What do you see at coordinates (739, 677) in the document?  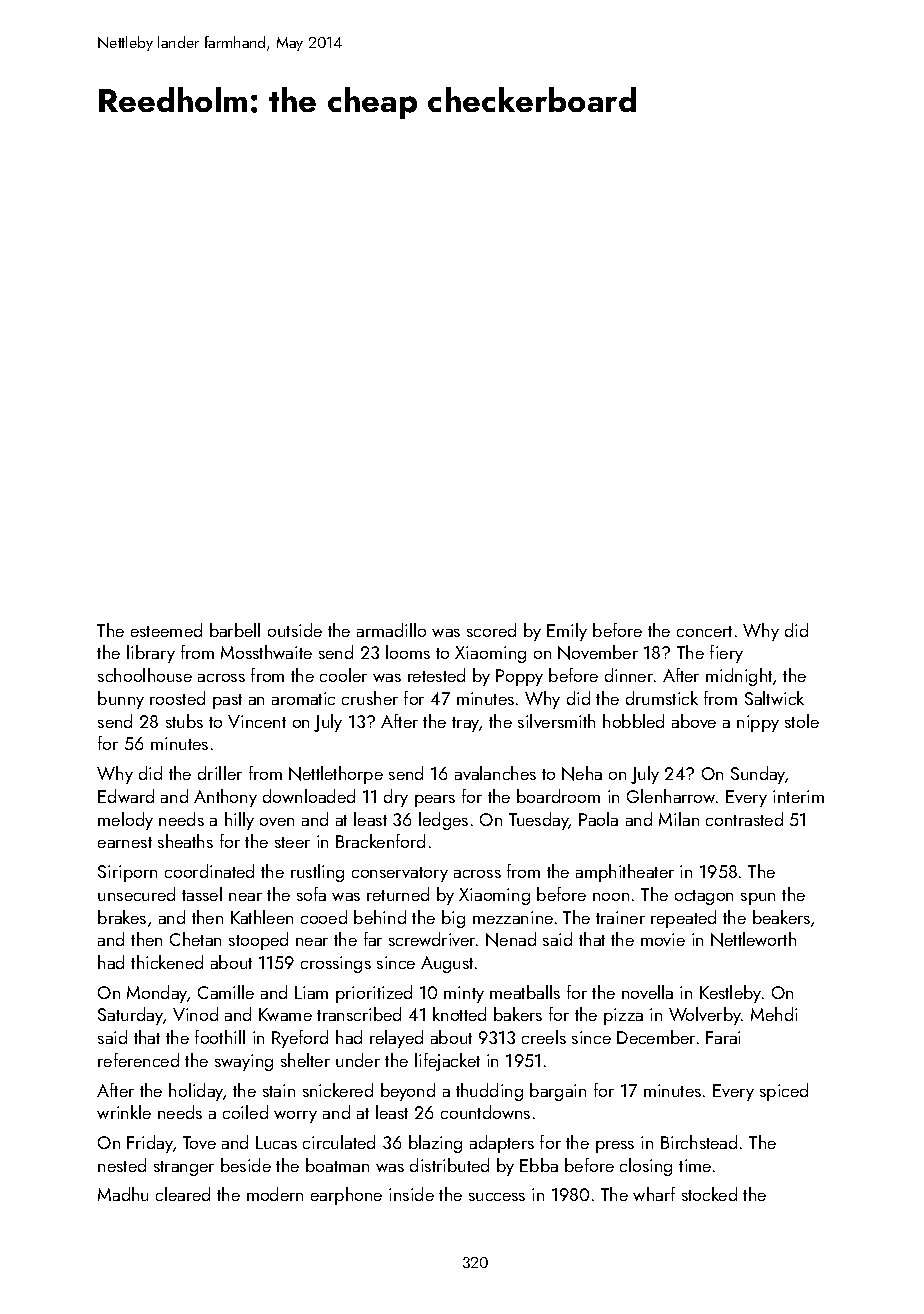 I see `midnight` at bounding box center [739, 677].
